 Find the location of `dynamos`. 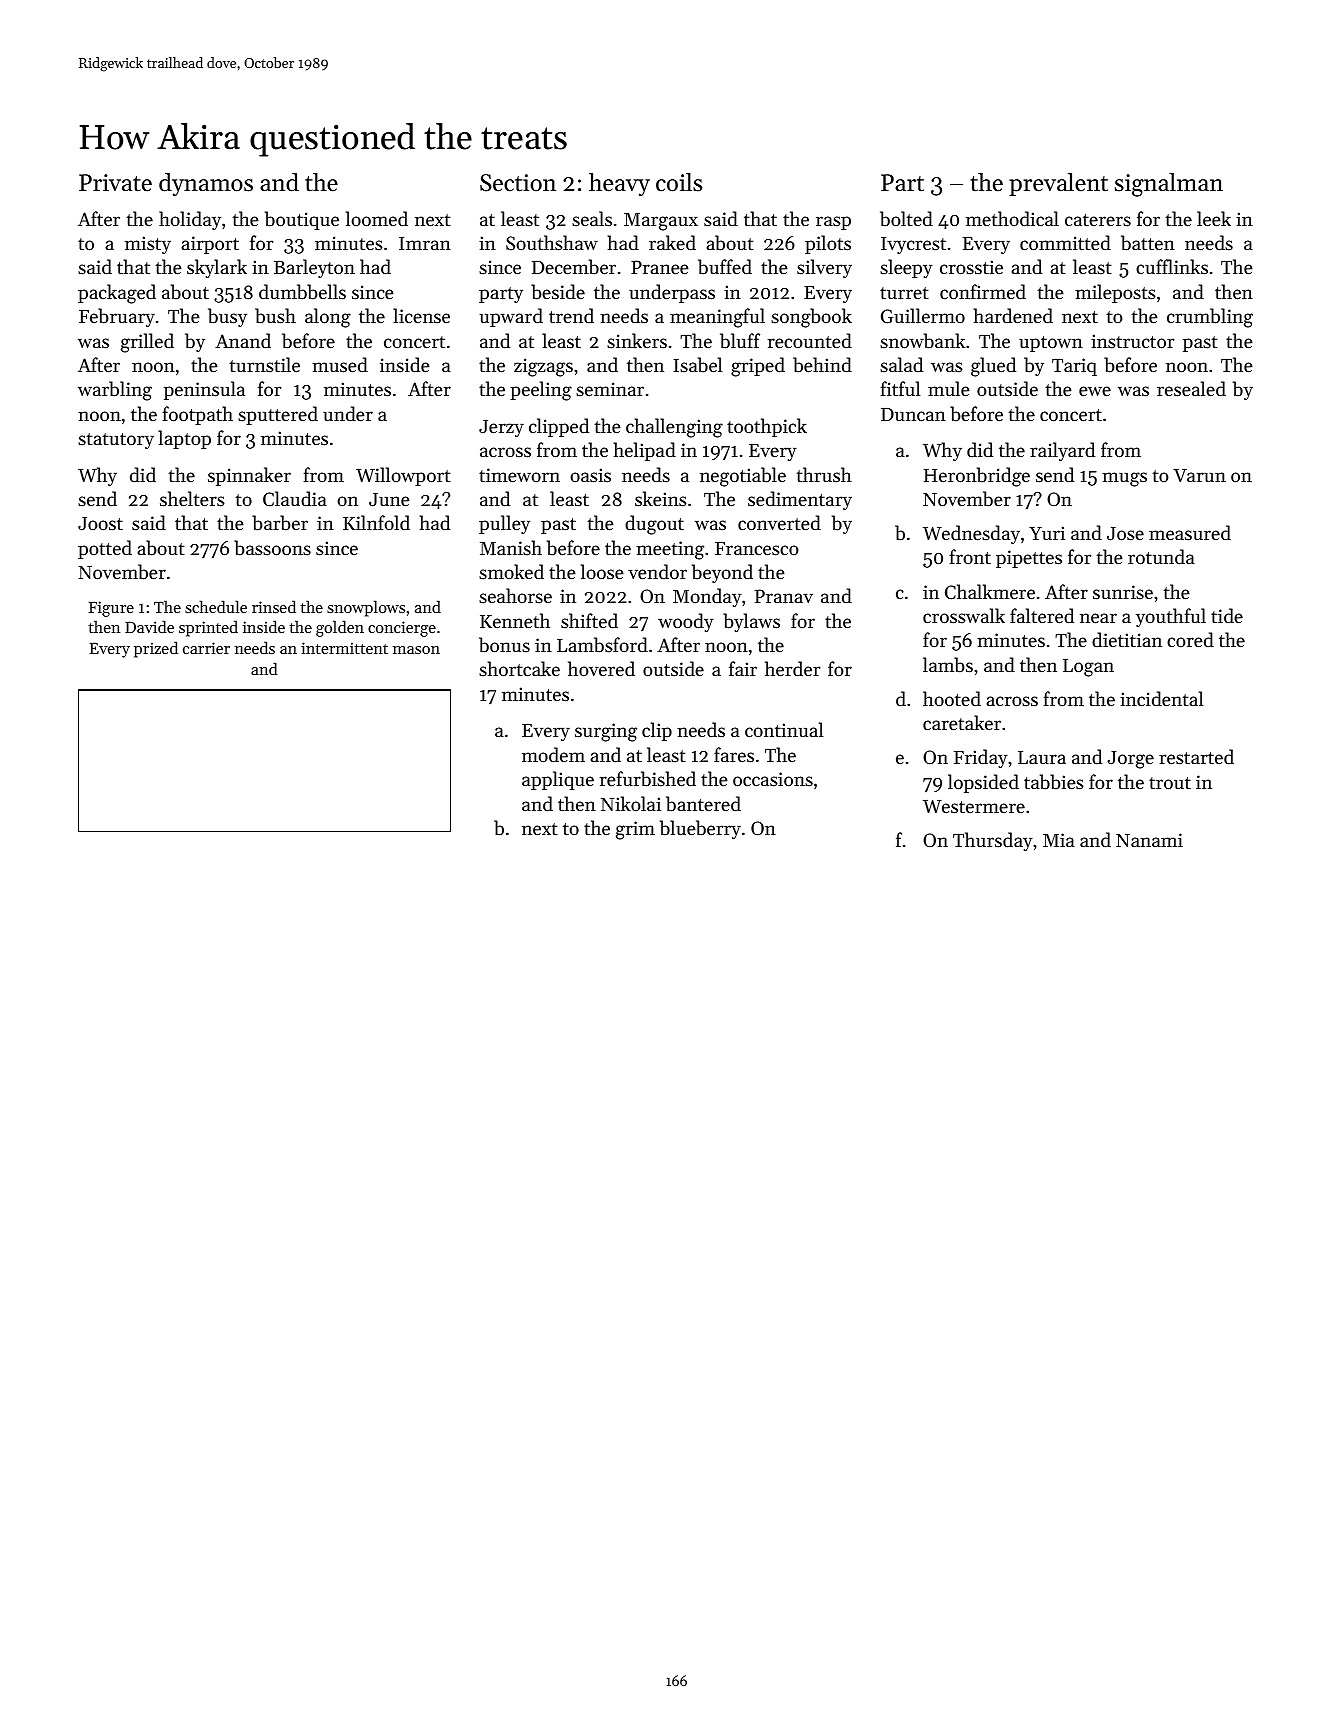

dynamos is located at coordinates (206, 184).
